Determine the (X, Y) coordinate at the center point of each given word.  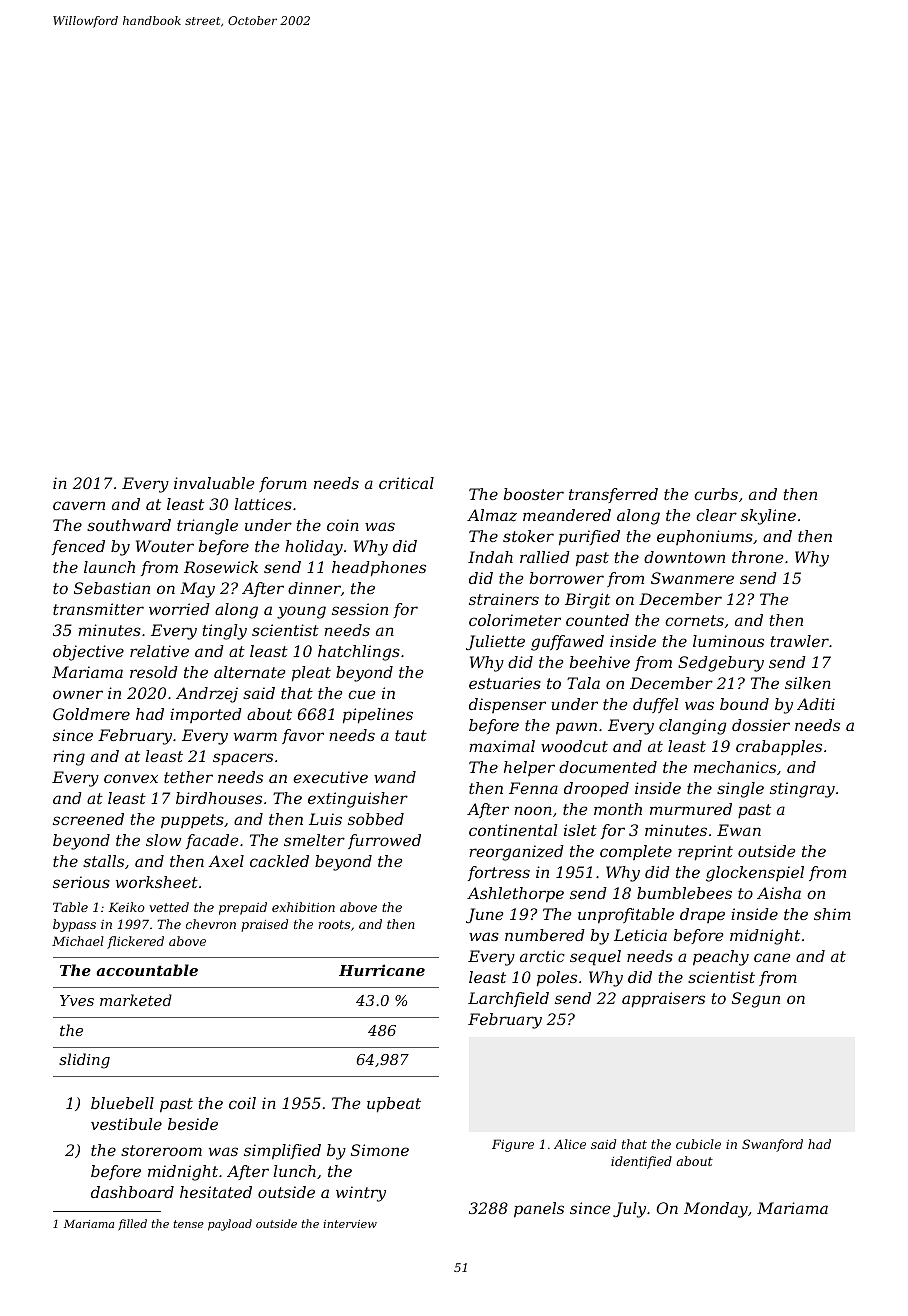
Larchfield (508, 999)
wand (395, 777)
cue (361, 694)
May (197, 590)
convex (131, 778)
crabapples (779, 747)
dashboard (132, 1192)
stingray (802, 790)
